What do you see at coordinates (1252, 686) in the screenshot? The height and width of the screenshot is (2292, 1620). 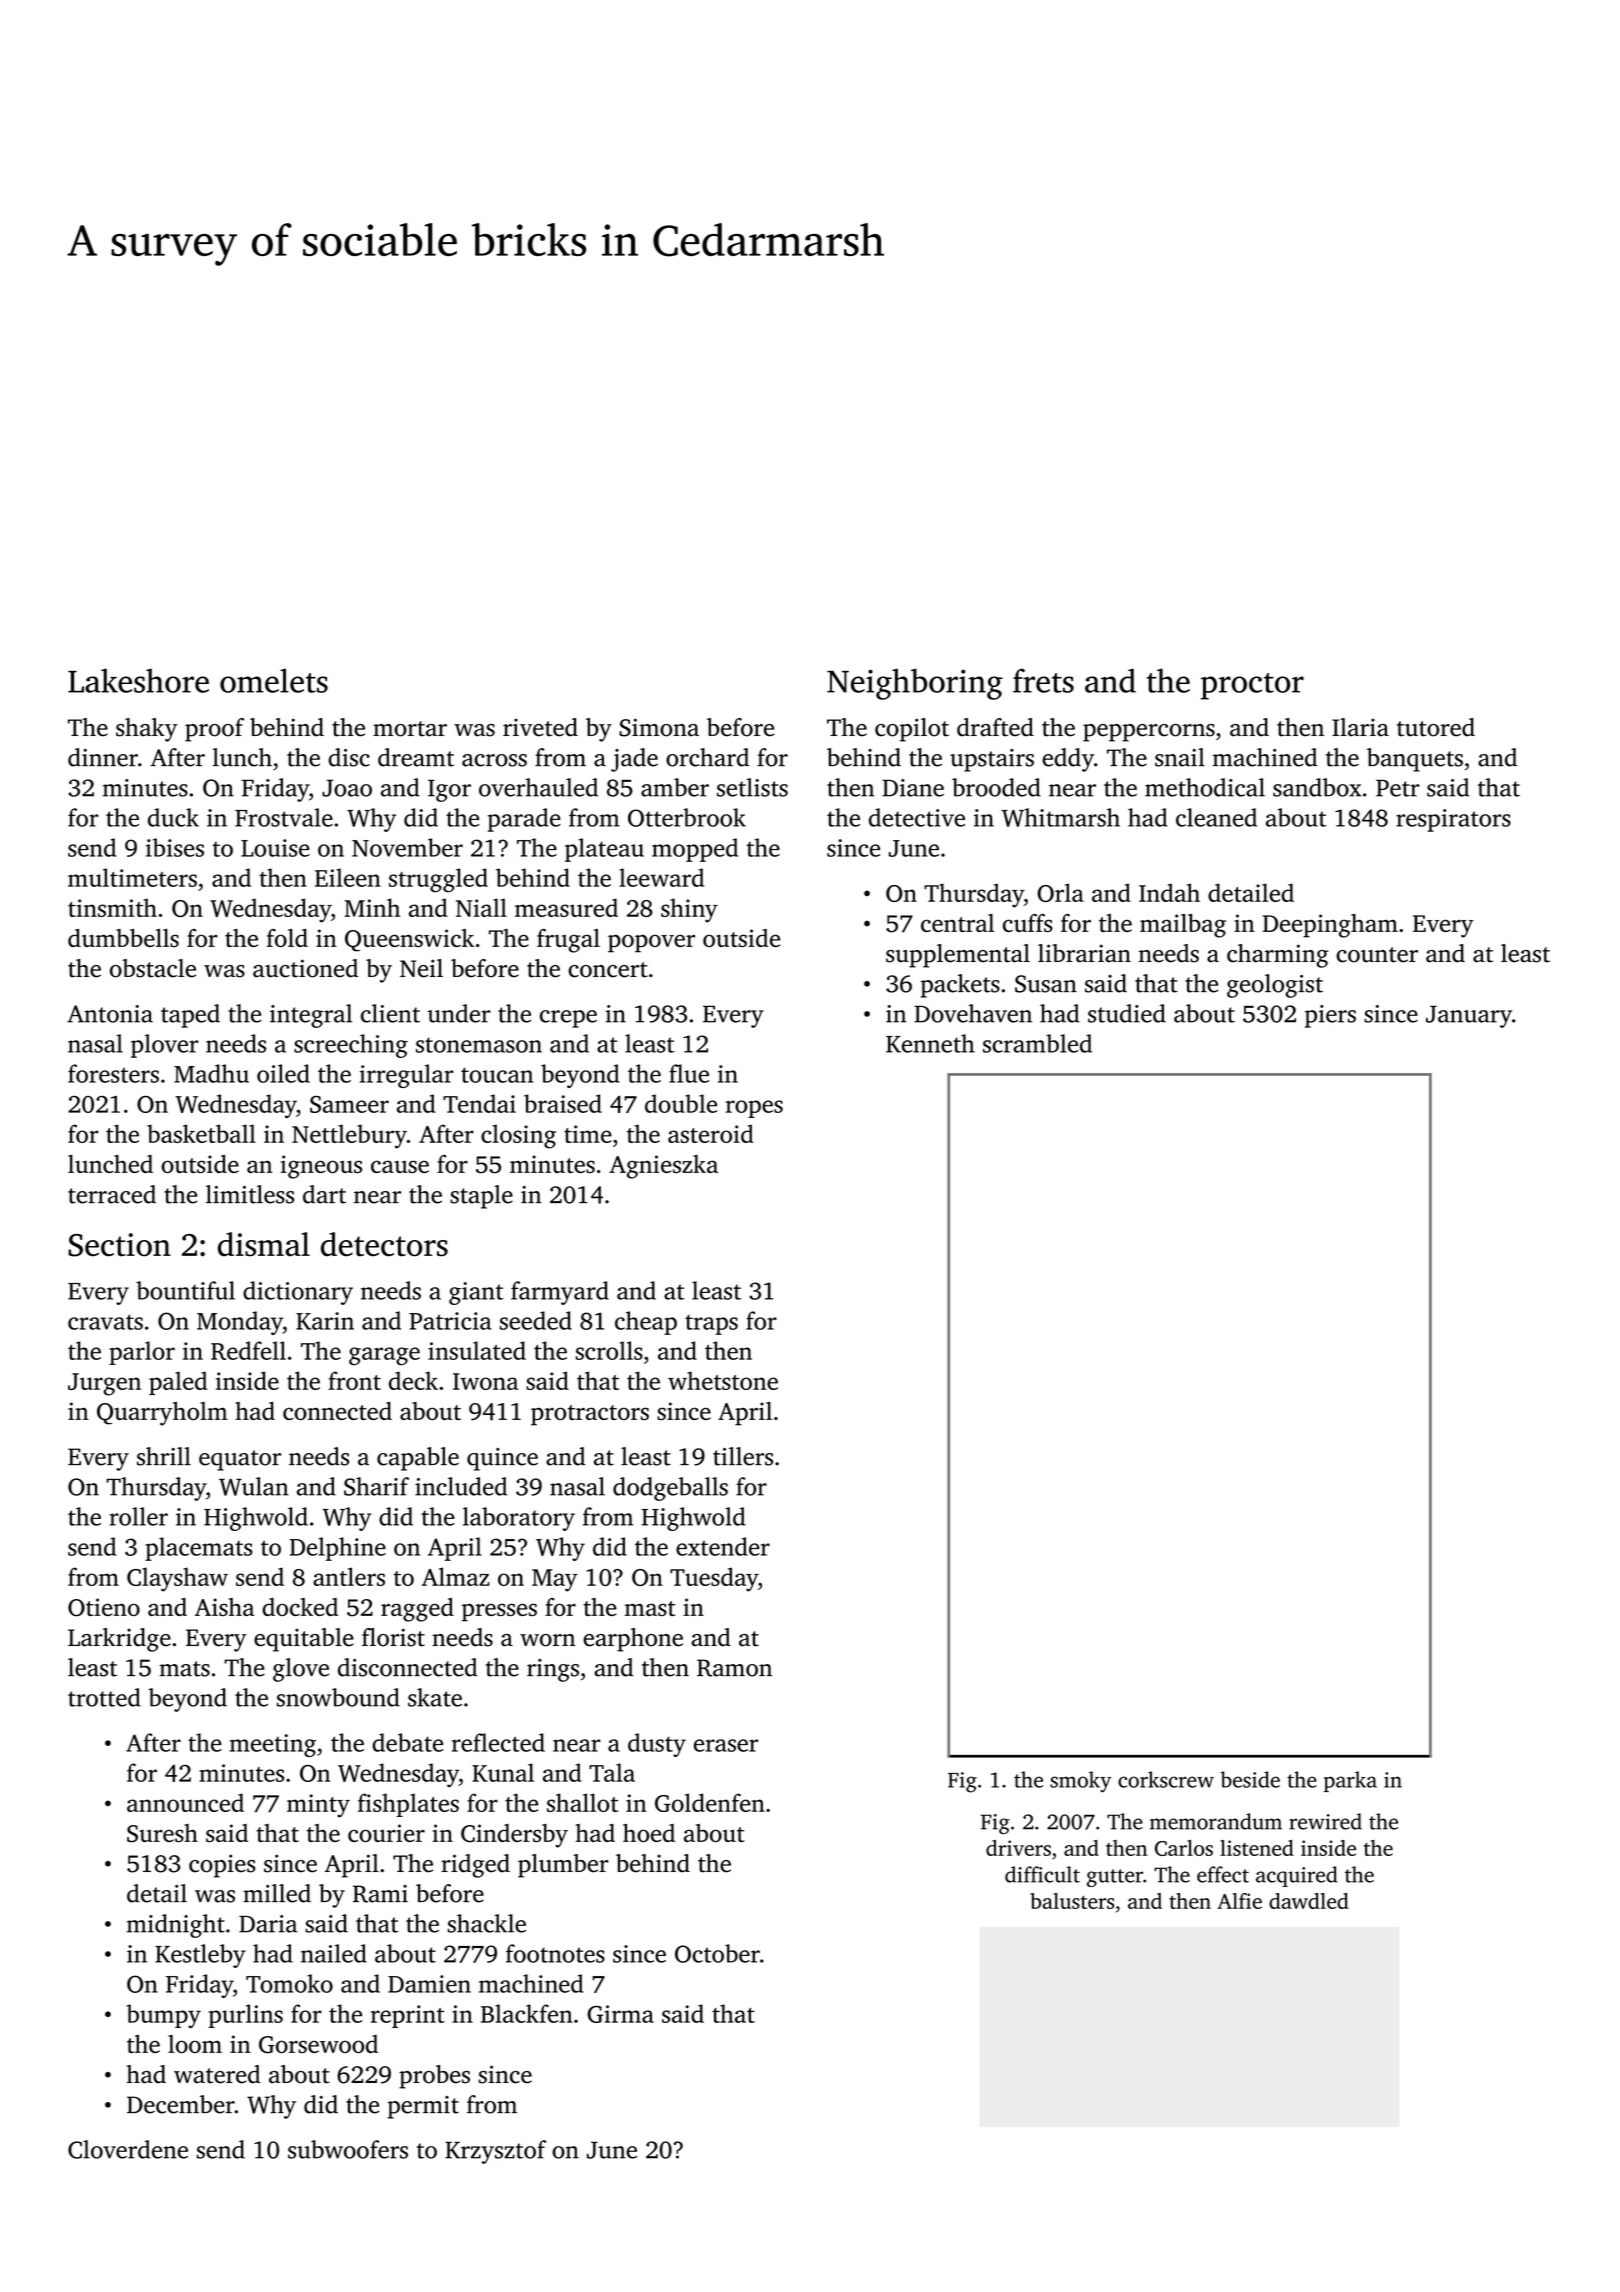 I see `proctor` at bounding box center [1252, 686].
